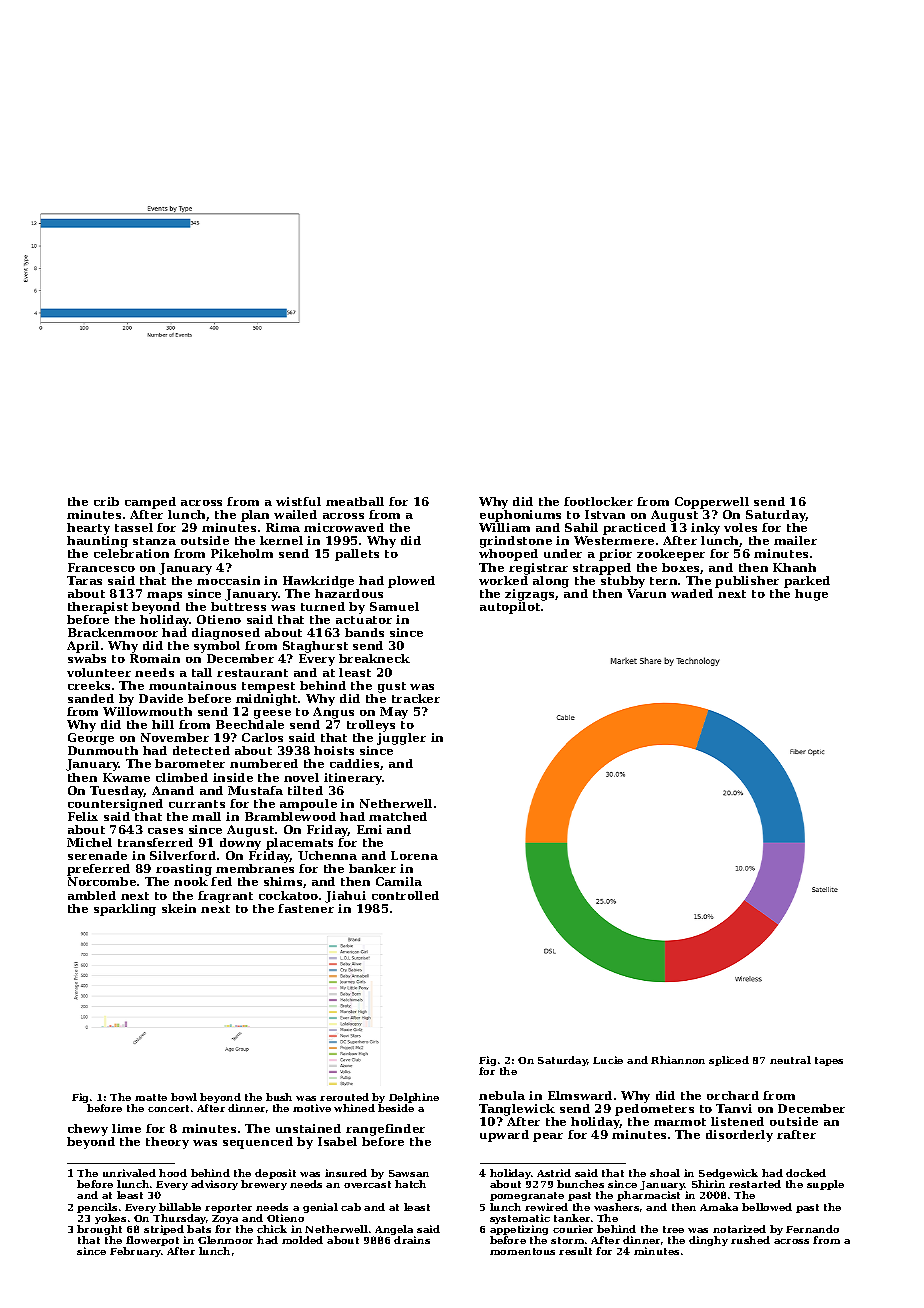  Describe the element at coordinates (214, 1185) in the screenshot. I see `advisory` at that location.
